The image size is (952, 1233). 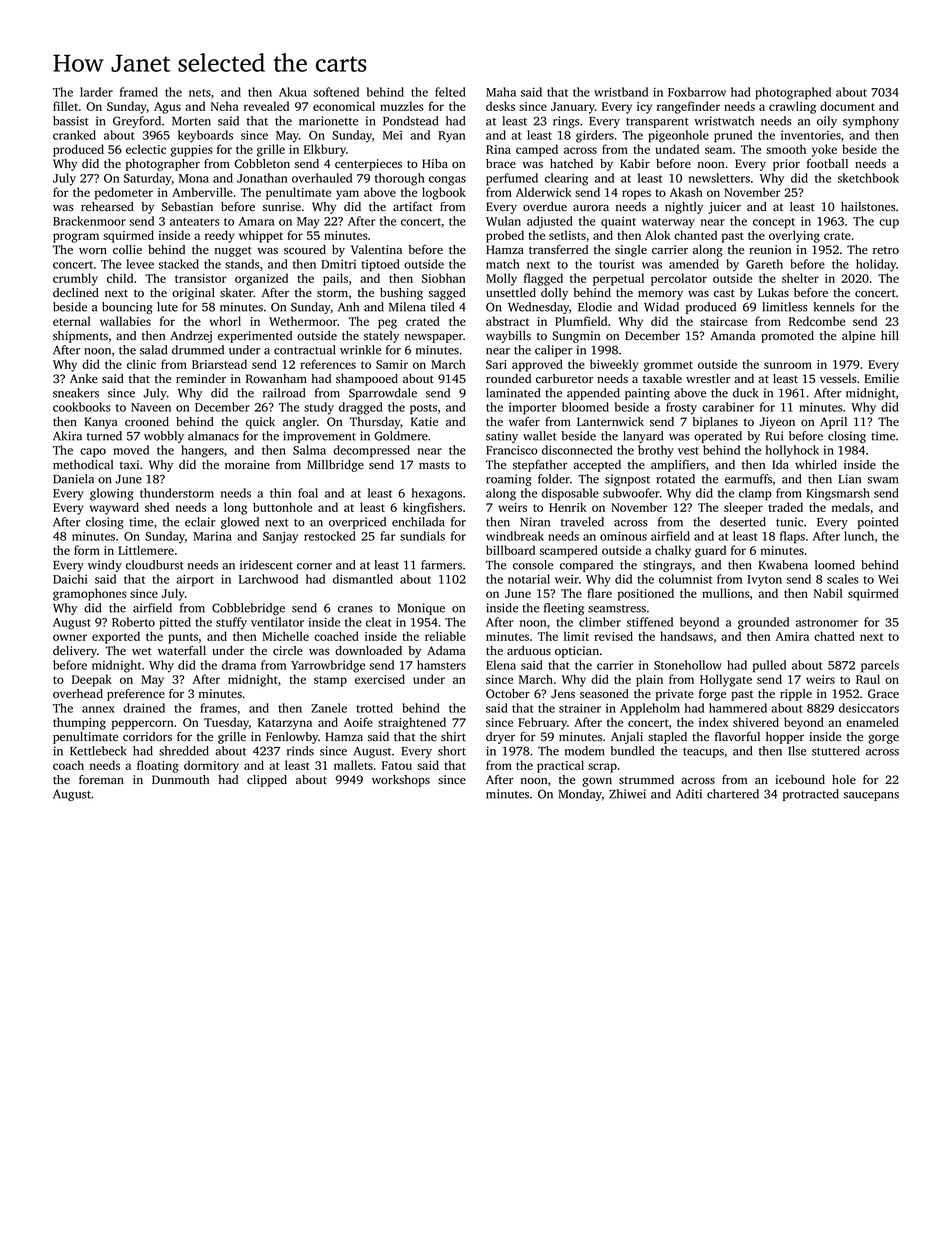 I want to click on symphony, so click(x=871, y=122).
